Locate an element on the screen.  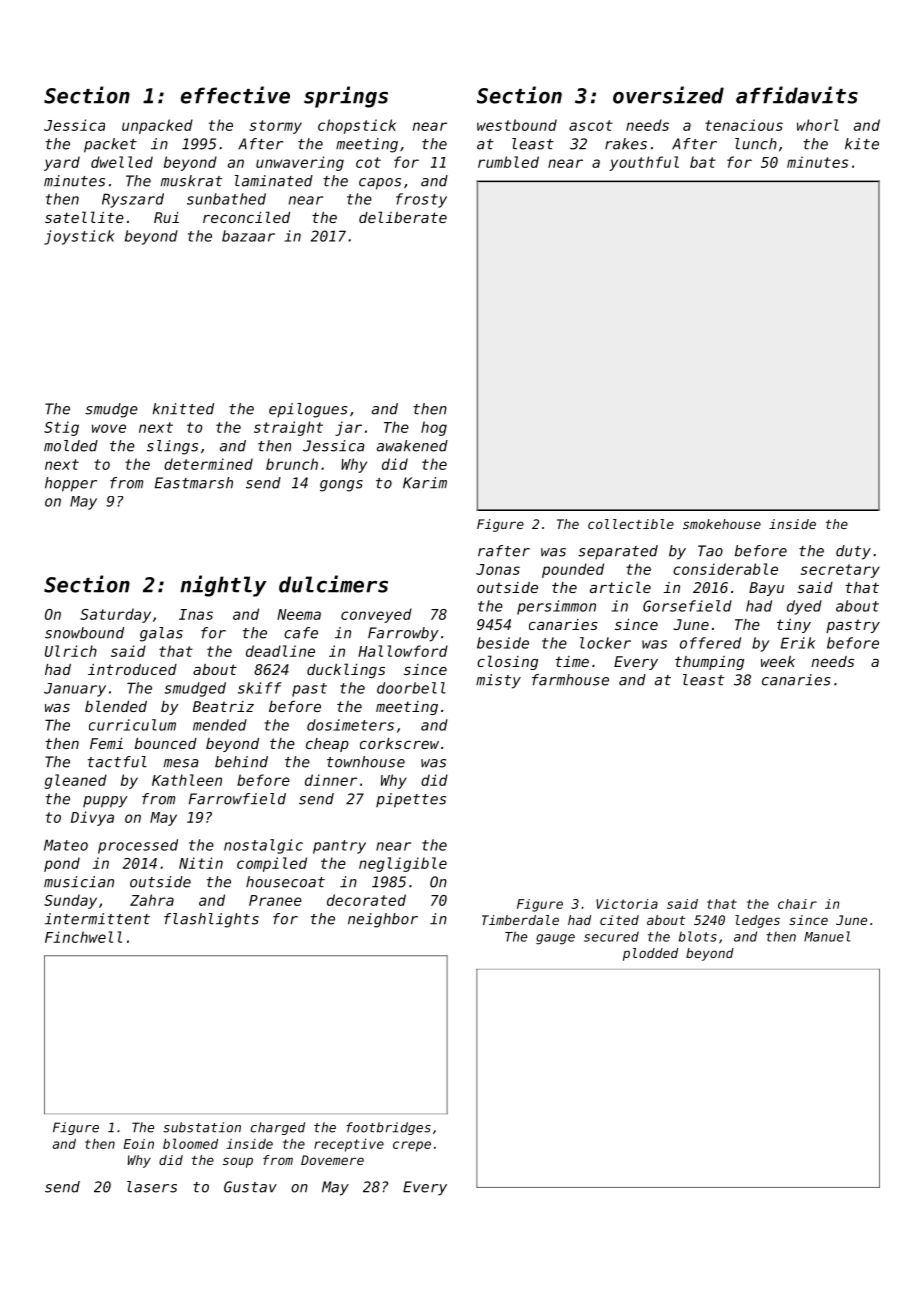
Finchwell is located at coordinates (83, 937).
